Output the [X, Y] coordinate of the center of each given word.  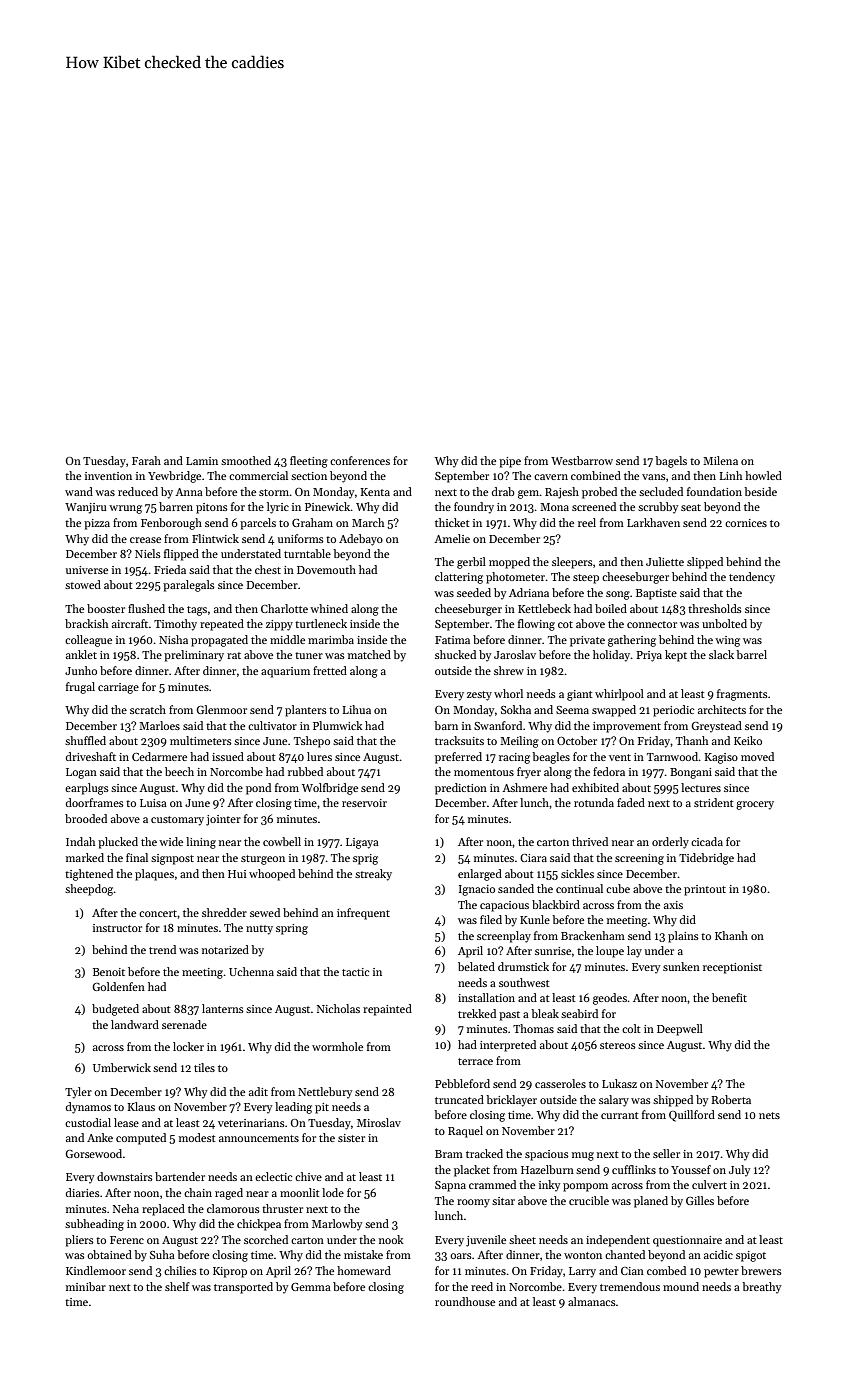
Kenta [375, 492]
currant [620, 1115]
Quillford [692, 1116]
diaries [83, 1192]
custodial [88, 1122]
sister [351, 1138]
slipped [705, 563]
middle [287, 639]
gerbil [471, 563]
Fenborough [171, 524]
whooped [272, 875]
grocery [755, 805]
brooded [86, 818]
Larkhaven [653, 522]
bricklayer [511, 1101]
